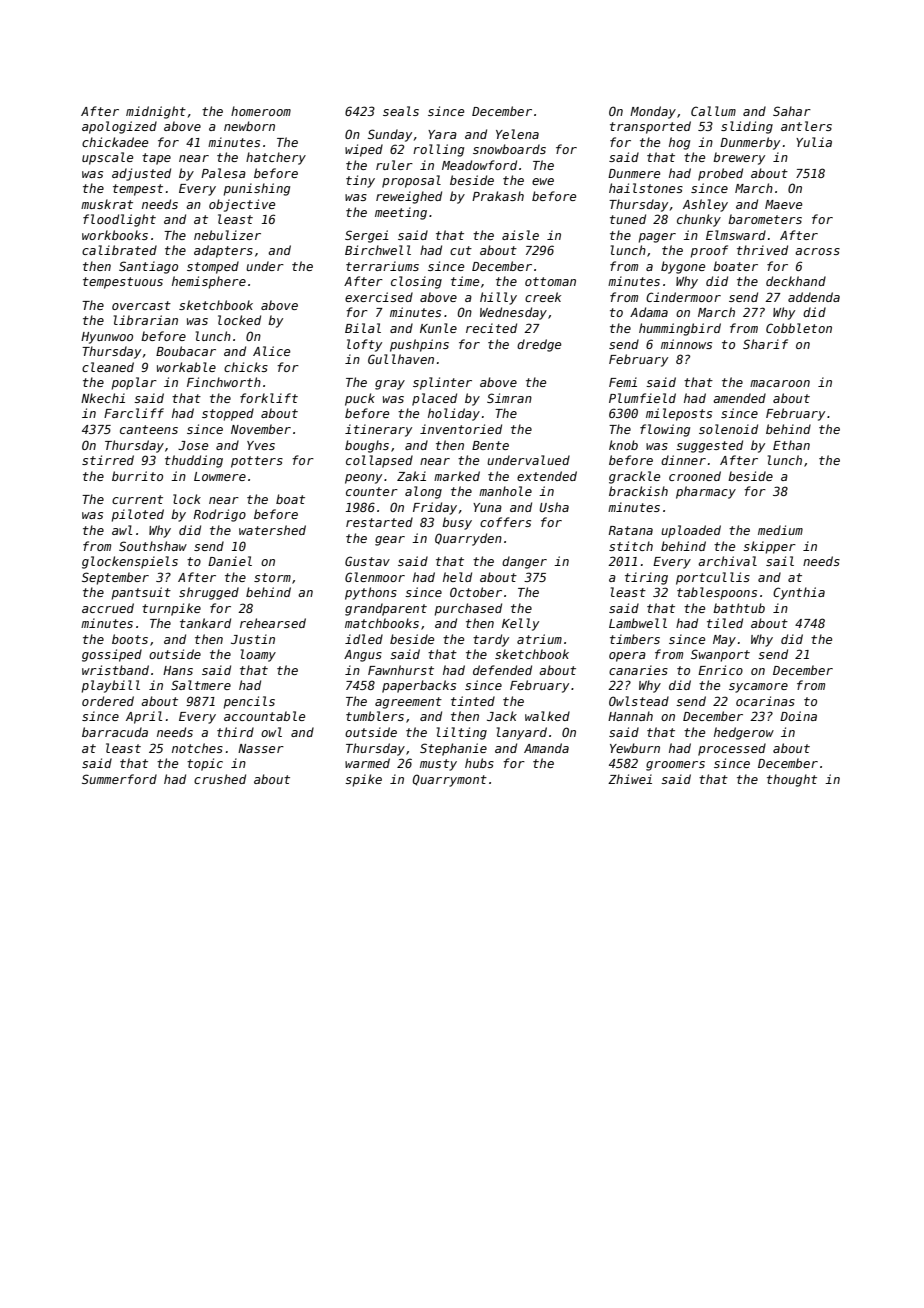 The height and width of the screenshot is (1308, 924). Describe the element at coordinates (650, 127) in the screenshot. I see `transported` at that location.
